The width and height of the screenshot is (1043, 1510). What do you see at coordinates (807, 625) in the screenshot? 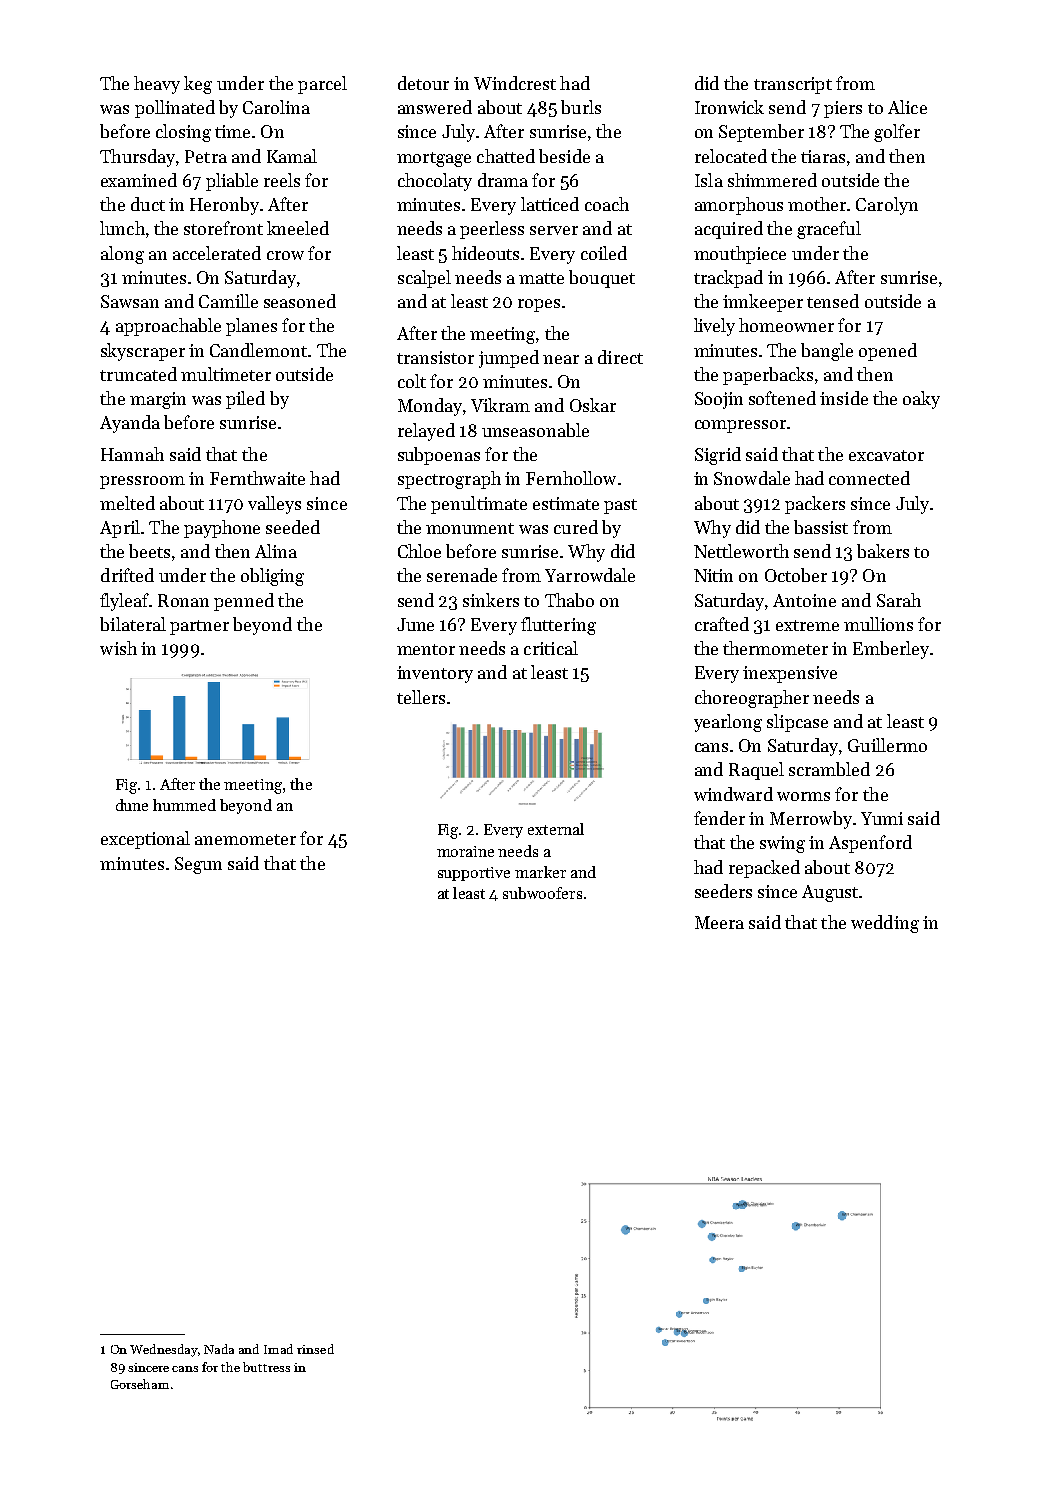
I see `extreme` at bounding box center [807, 625].
